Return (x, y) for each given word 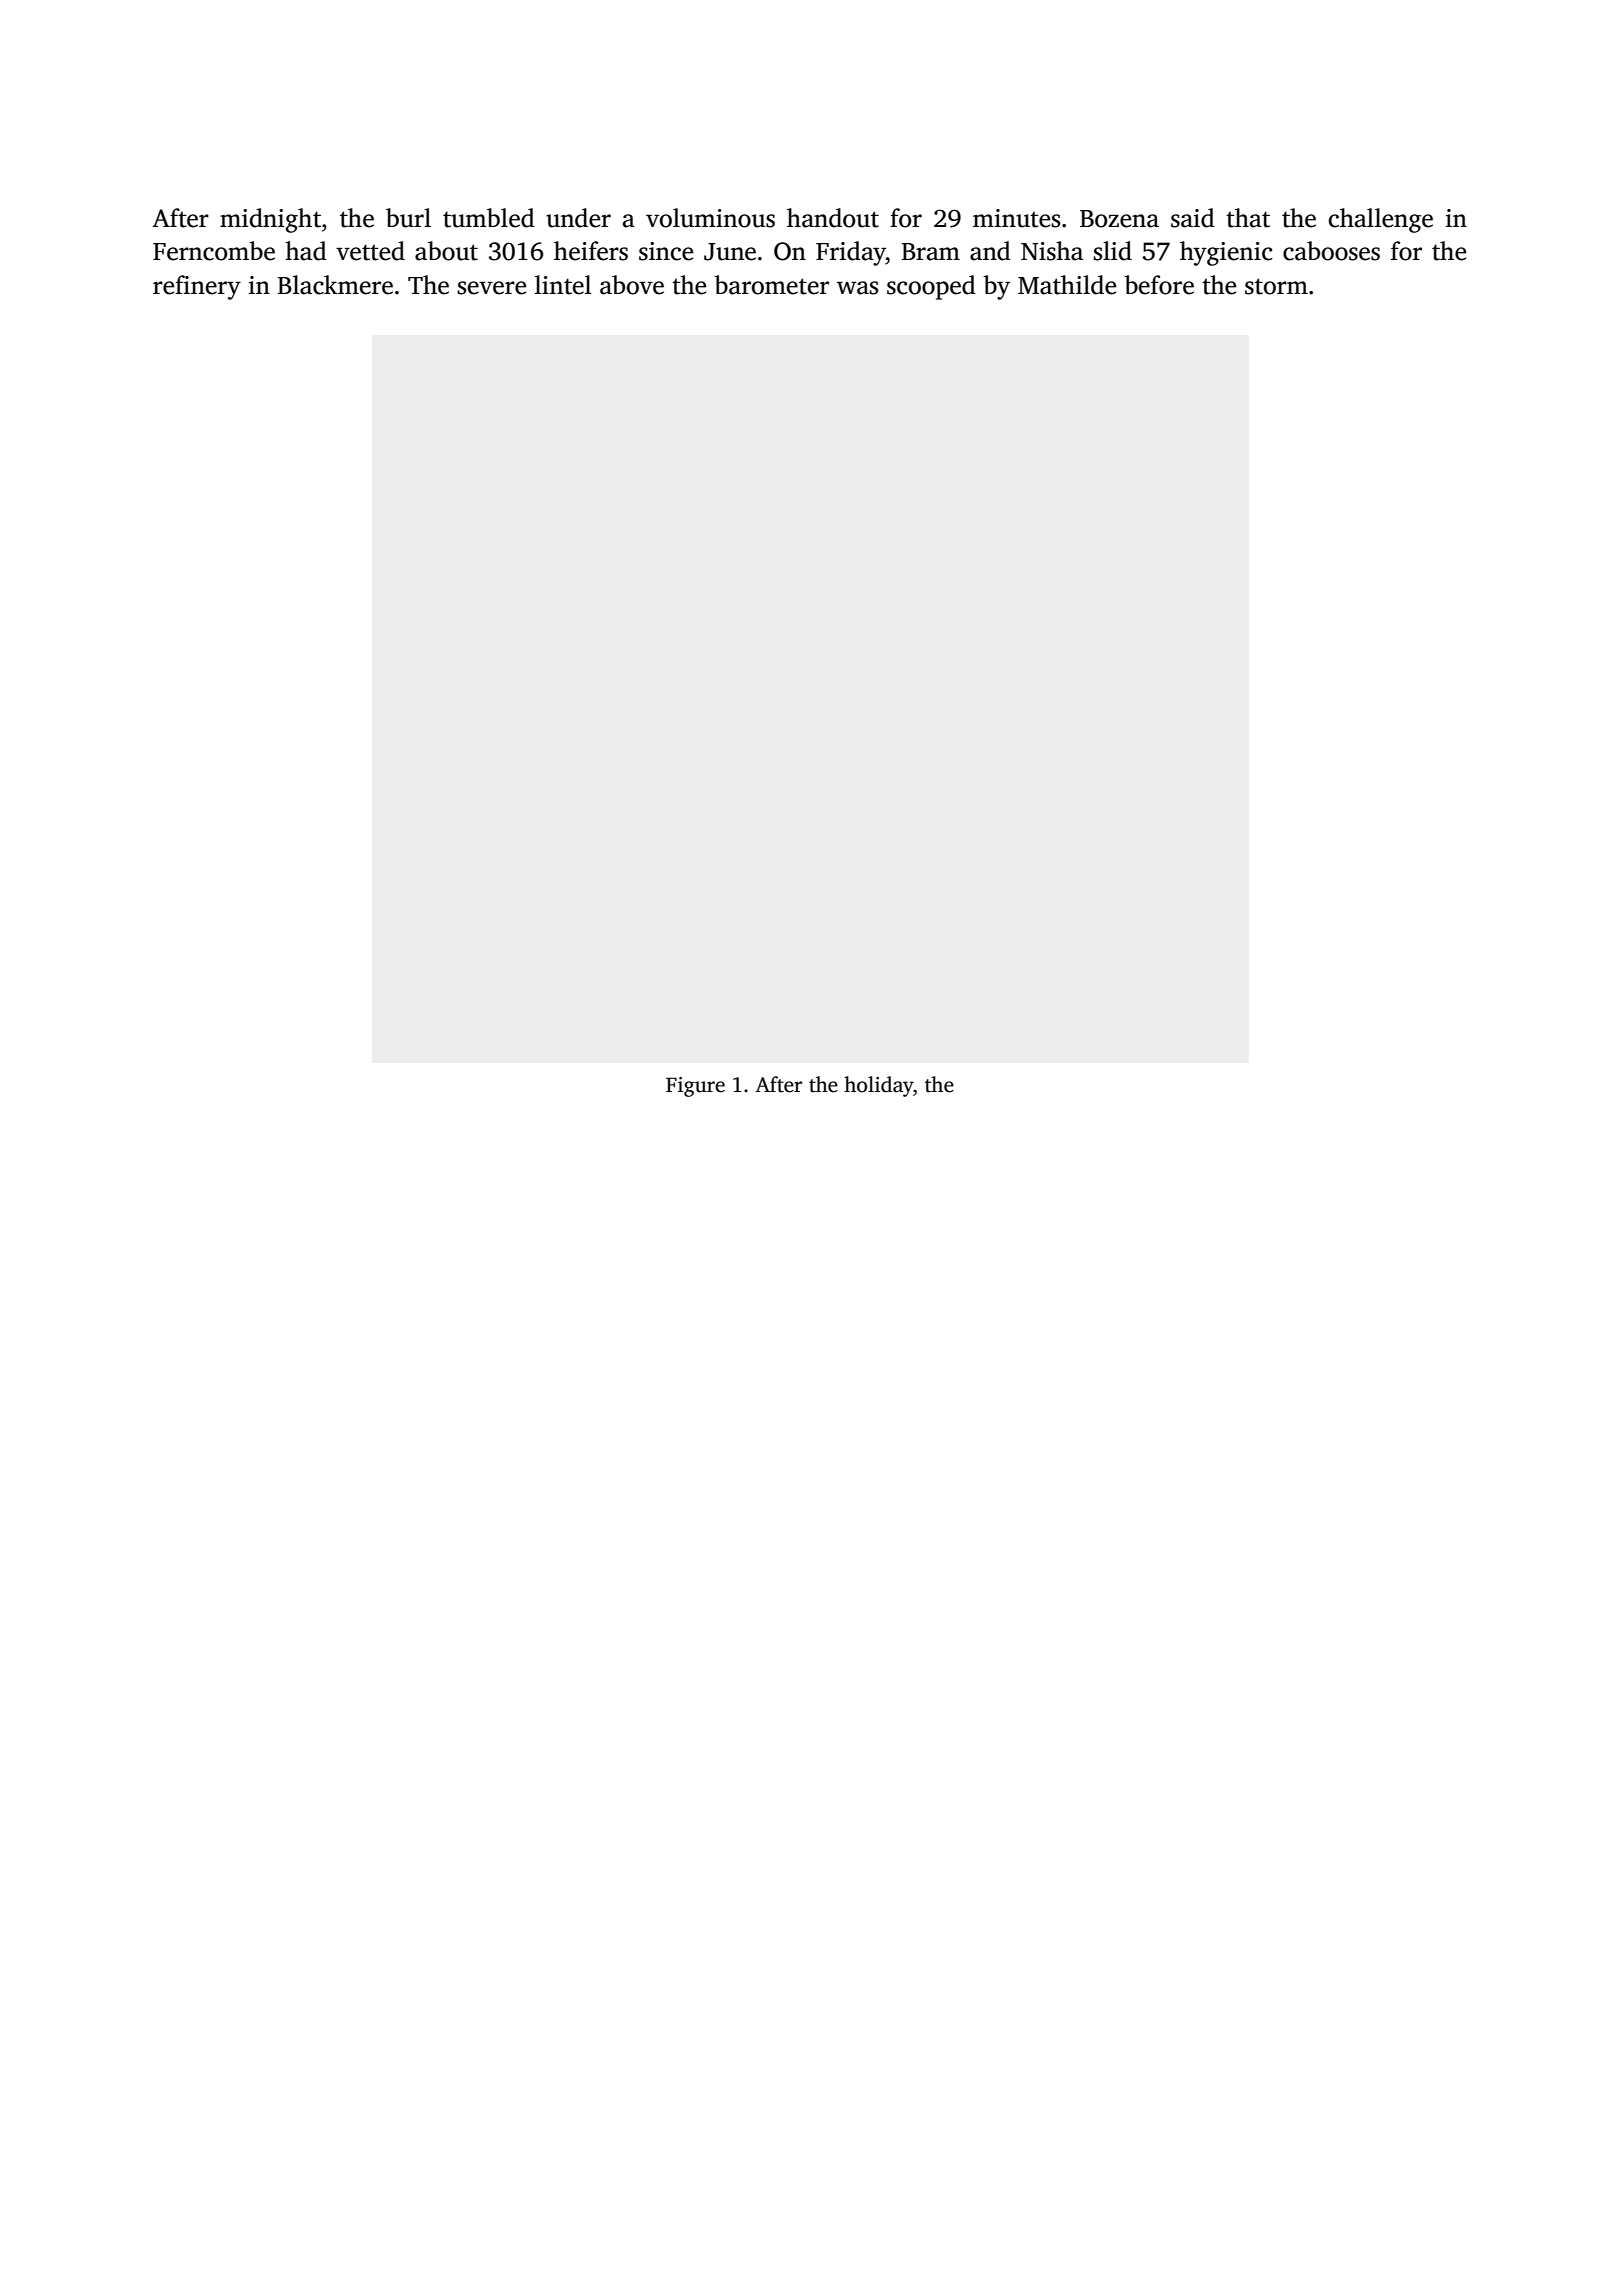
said (1193, 218)
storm (1276, 286)
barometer (771, 285)
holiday (878, 1086)
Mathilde (1067, 285)
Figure (695, 1087)
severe (492, 288)
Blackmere (335, 285)
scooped (931, 287)
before (1159, 285)
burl (408, 218)
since (666, 251)
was (857, 288)
